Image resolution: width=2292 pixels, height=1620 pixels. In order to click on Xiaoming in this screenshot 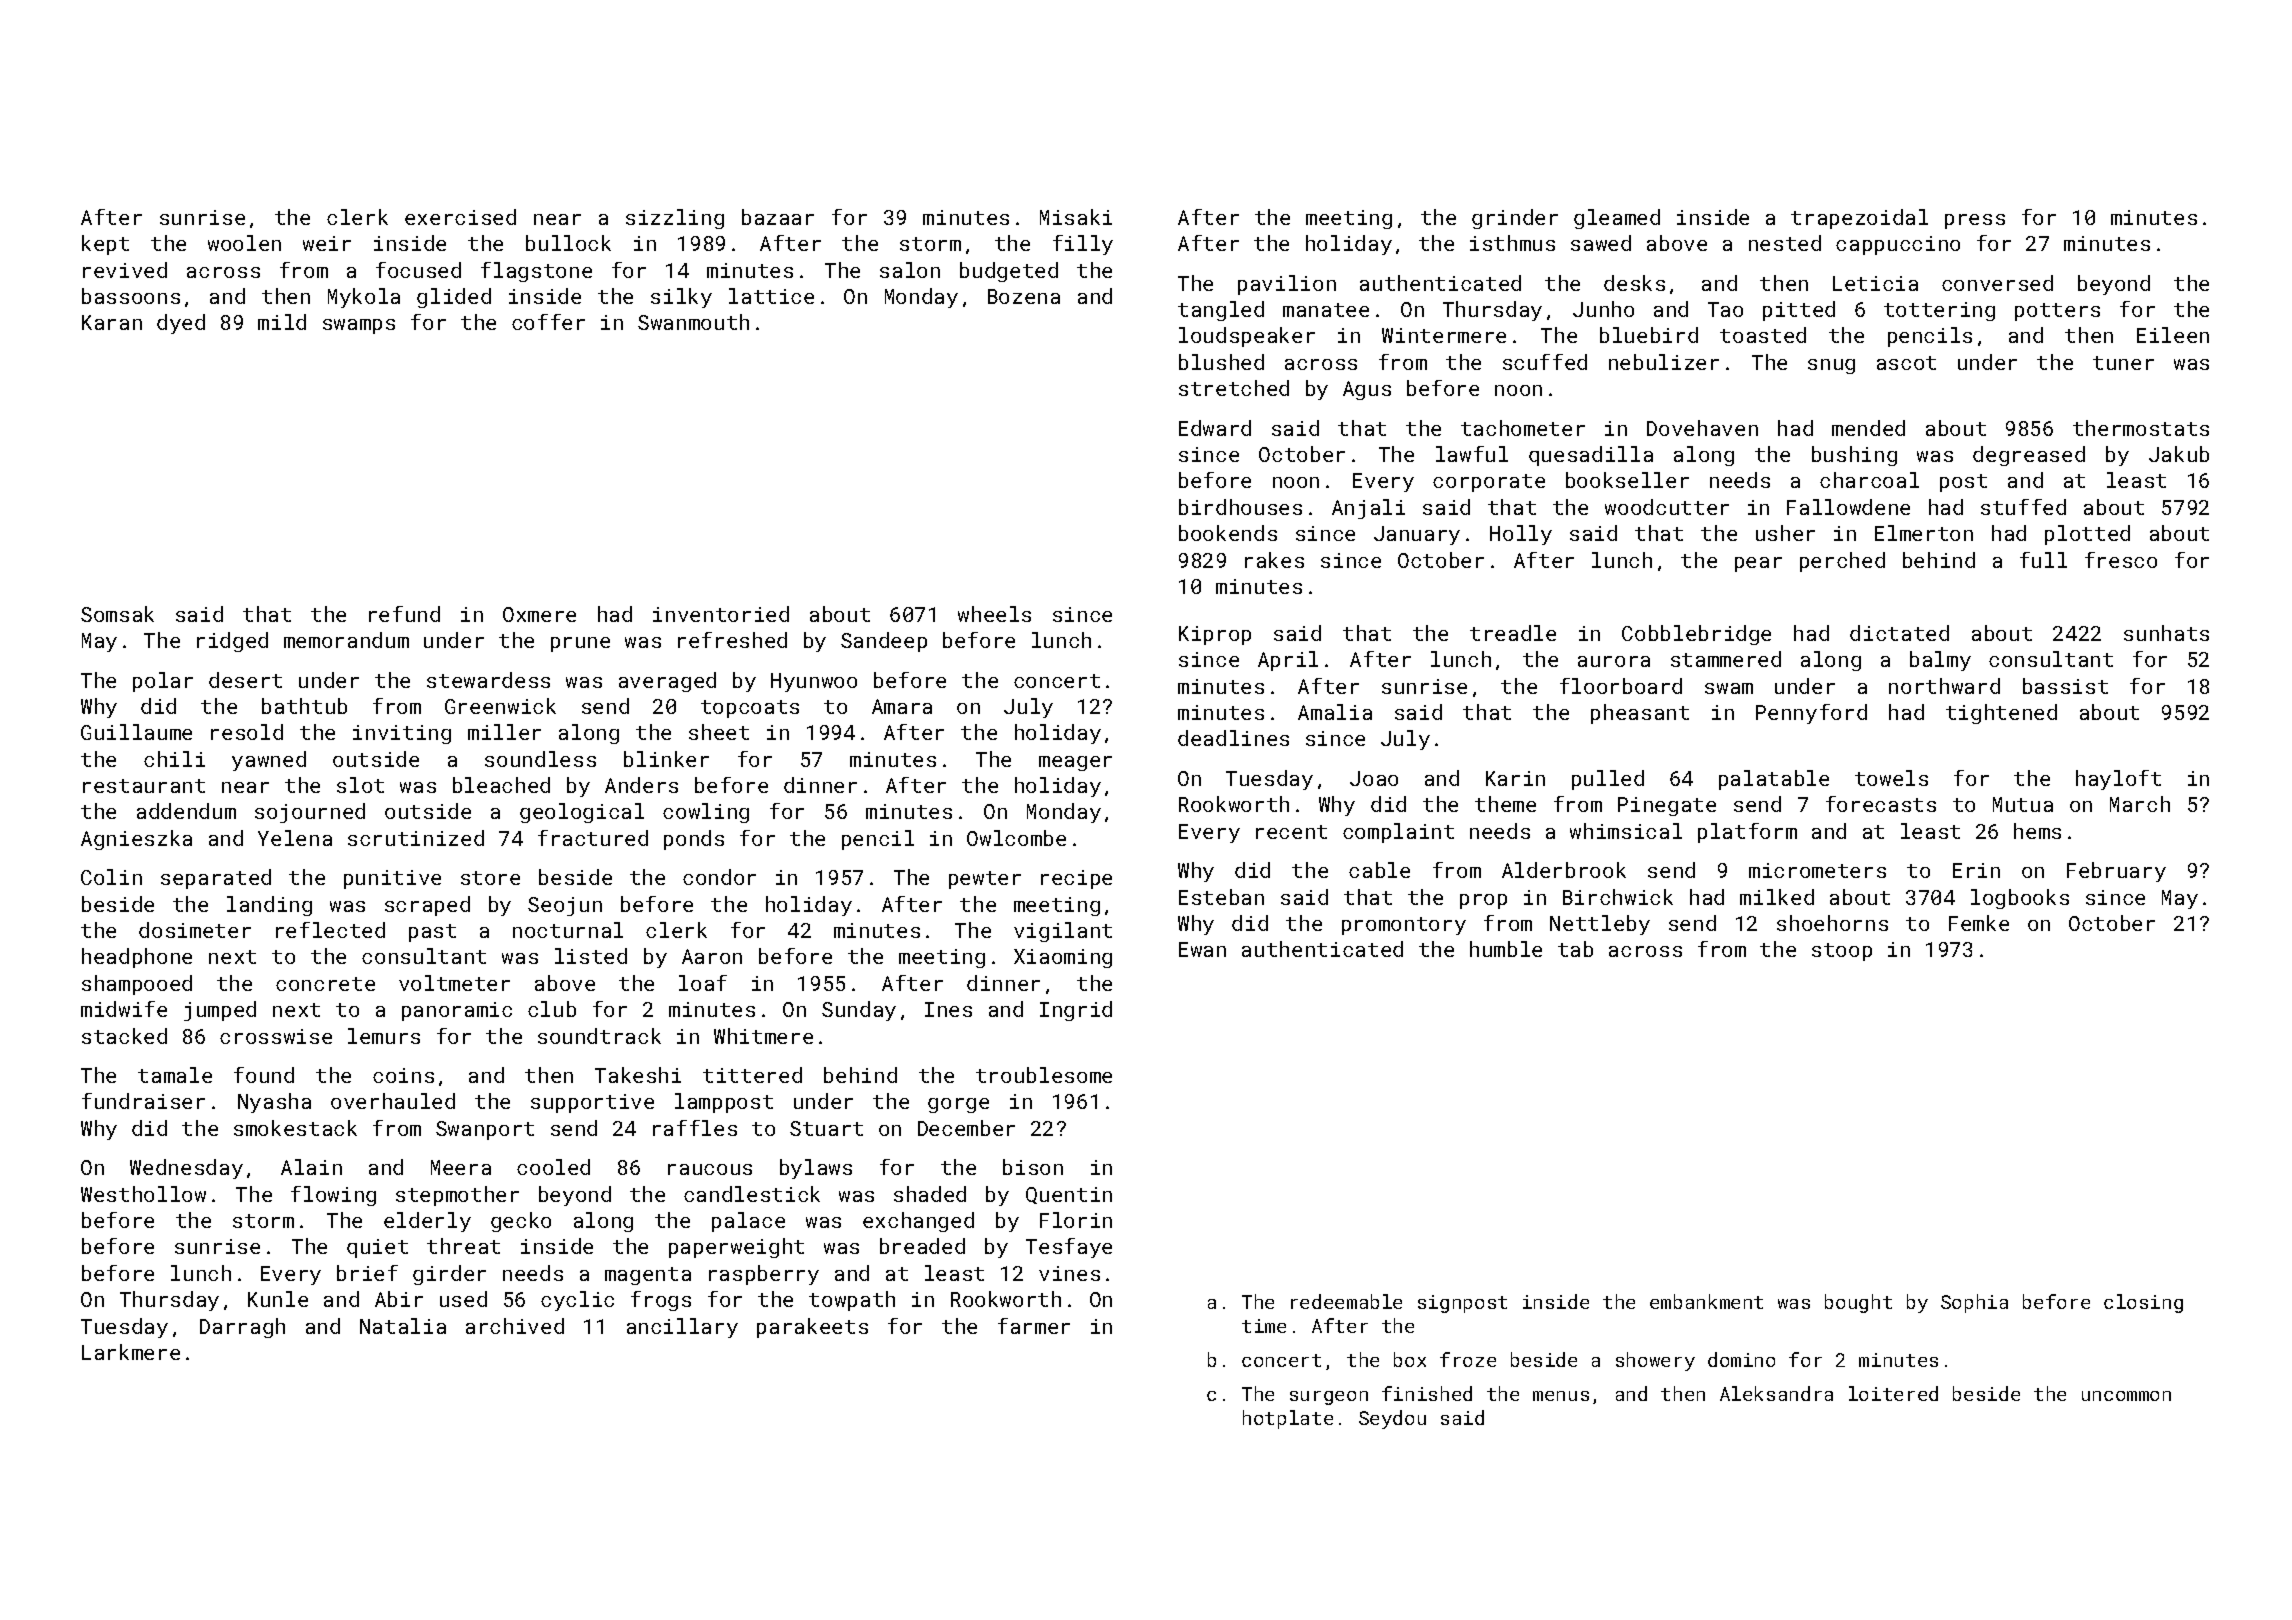, I will do `click(1063, 958)`.
